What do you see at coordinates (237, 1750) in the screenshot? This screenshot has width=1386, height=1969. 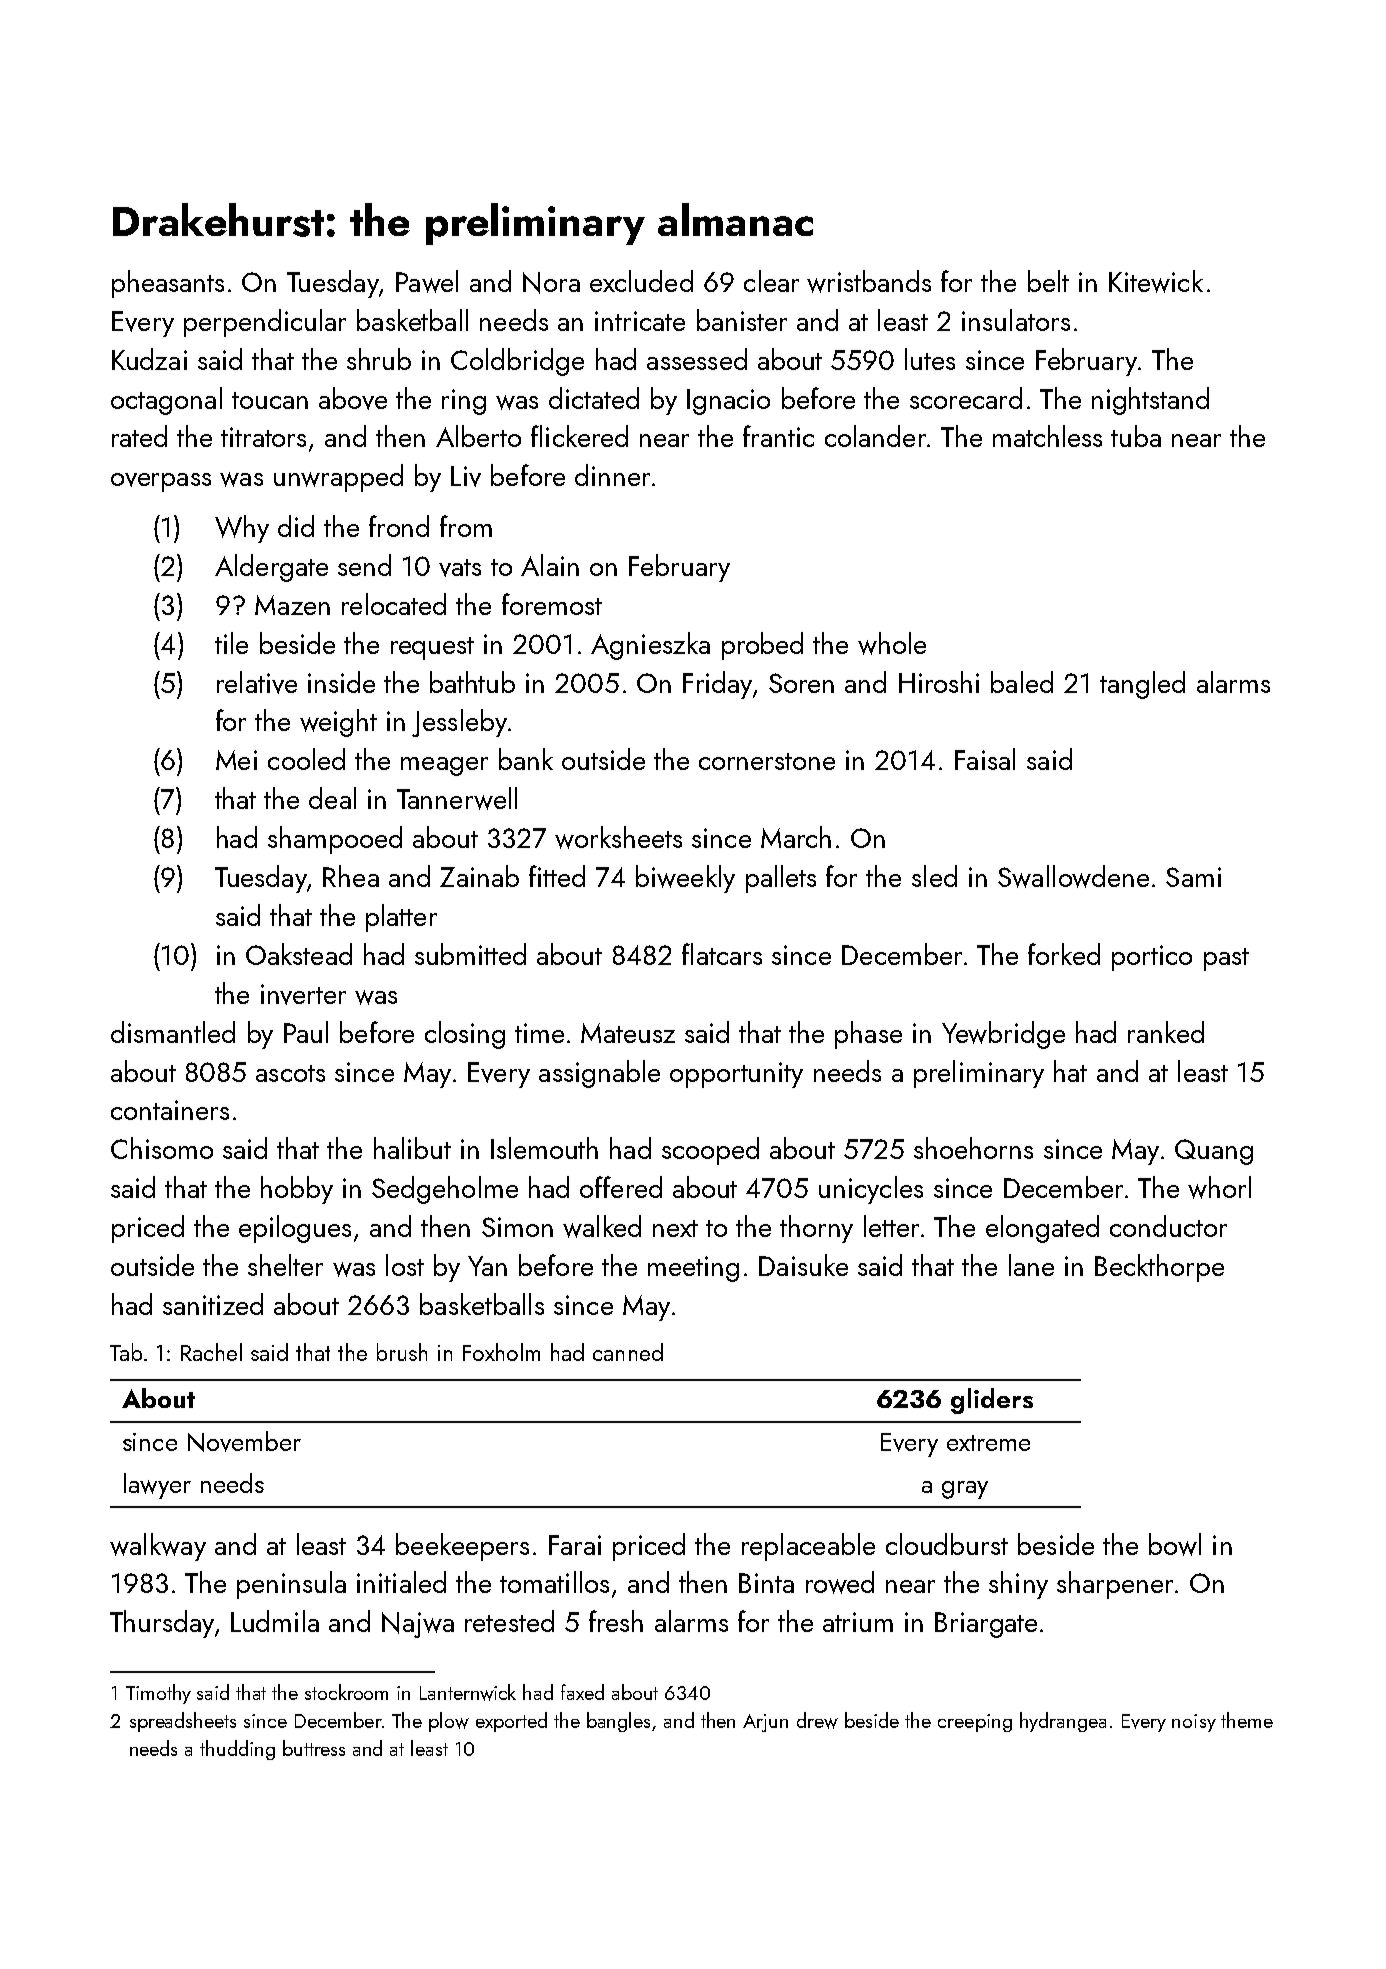 I see `thudding` at bounding box center [237, 1750].
